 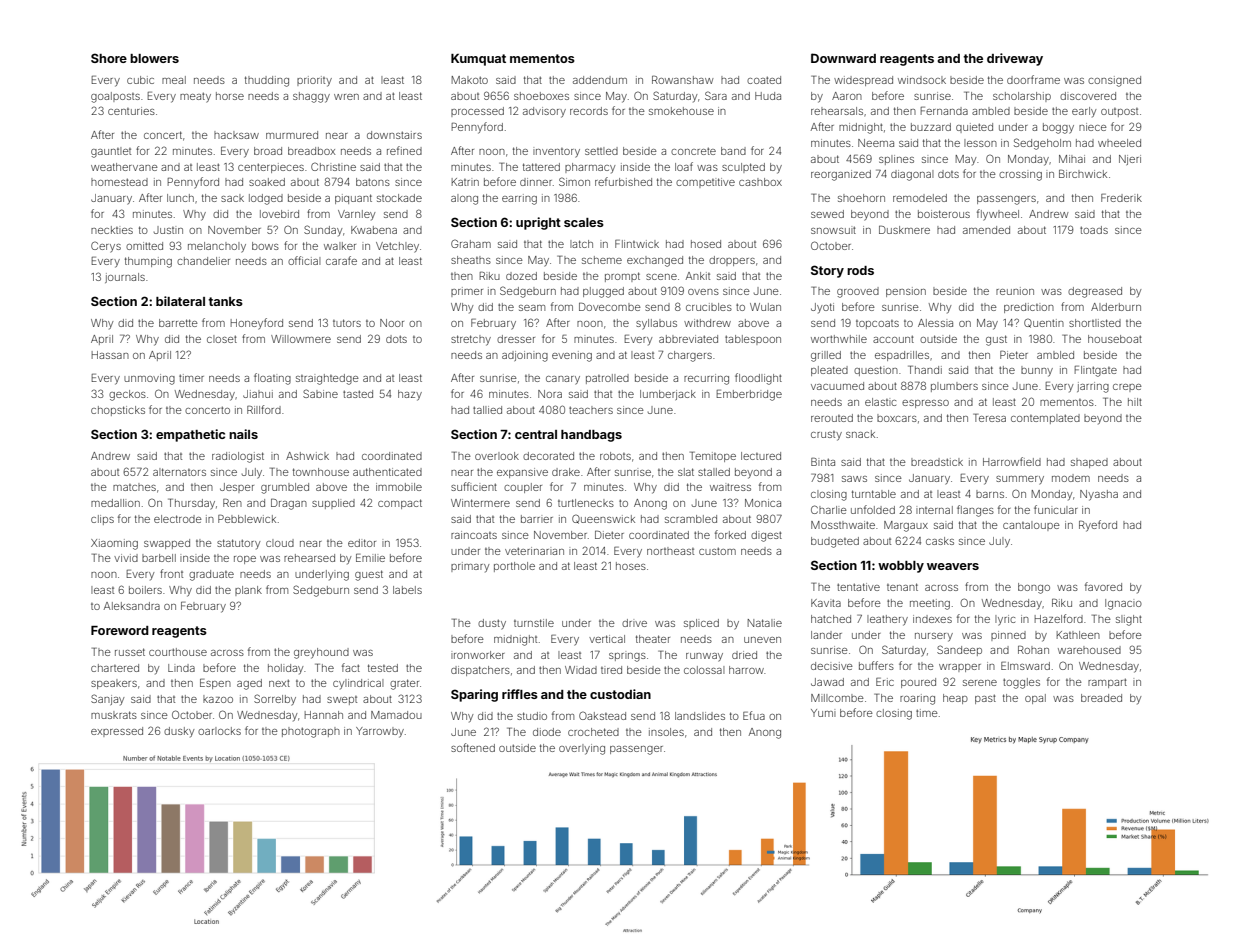 What do you see at coordinates (134, 487) in the image?
I see `matches` at bounding box center [134, 487].
